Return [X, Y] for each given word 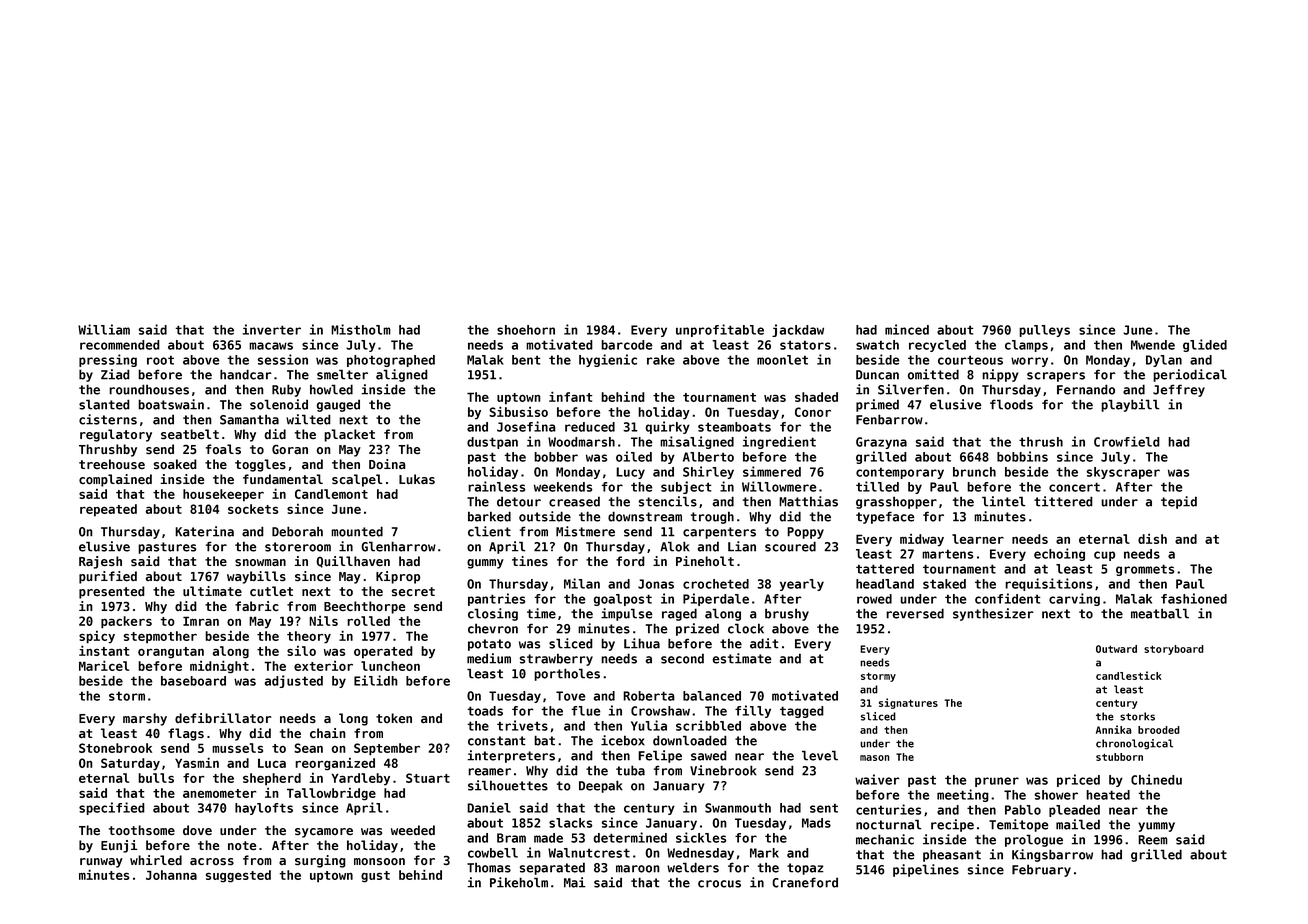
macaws [271, 346]
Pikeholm [519, 882]
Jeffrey [1179, 390]
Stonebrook [115, 748]
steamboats [734, 427]
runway [101, 863]
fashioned [1194, 598]
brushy [787, 614]
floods [1011, 404]
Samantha [249, 419]
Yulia [649, 725]
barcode [627, 345]
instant [104, 651]
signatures [908, 703]
